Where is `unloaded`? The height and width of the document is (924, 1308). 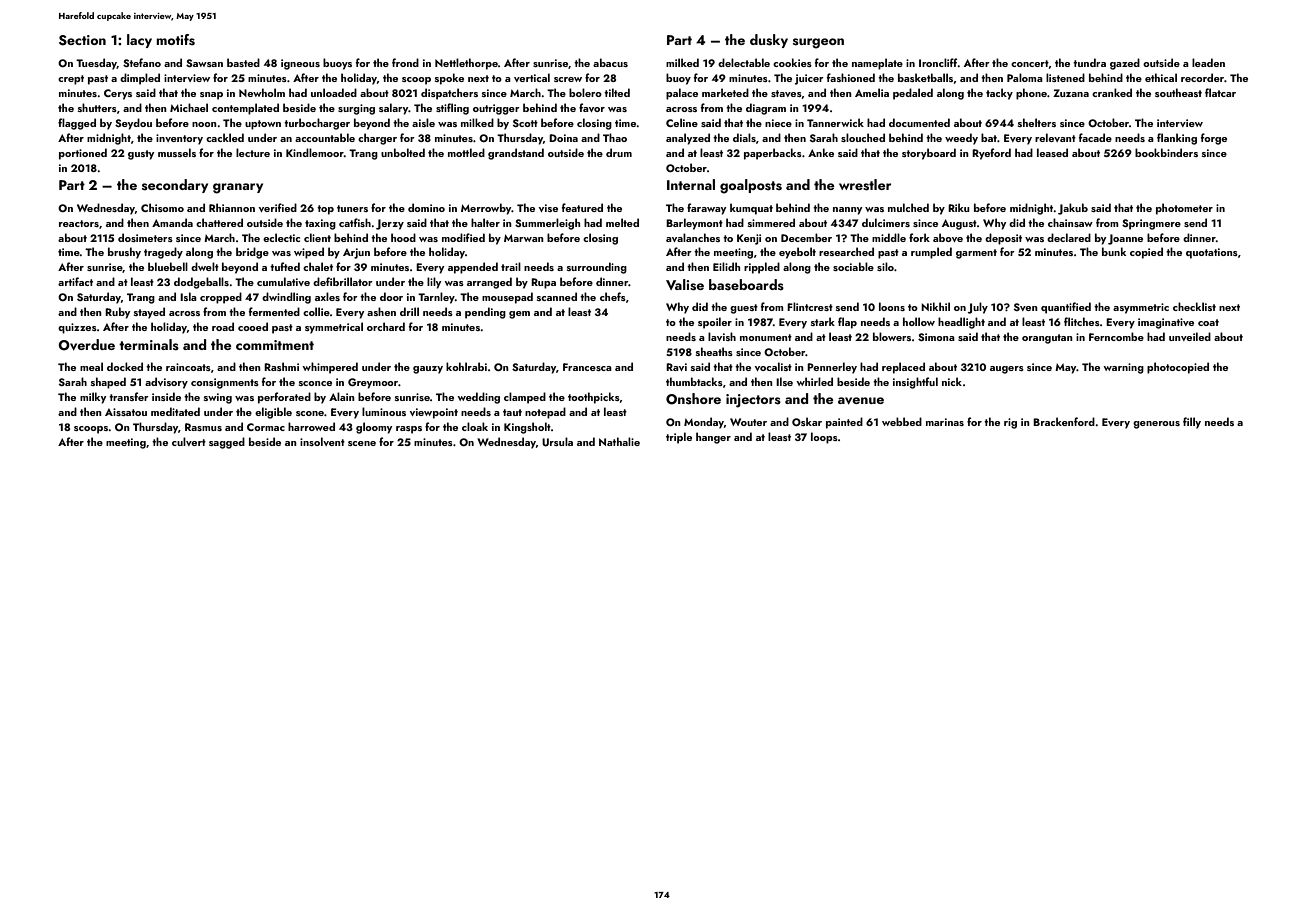 unloaded is located at coordinates (334, 92).
